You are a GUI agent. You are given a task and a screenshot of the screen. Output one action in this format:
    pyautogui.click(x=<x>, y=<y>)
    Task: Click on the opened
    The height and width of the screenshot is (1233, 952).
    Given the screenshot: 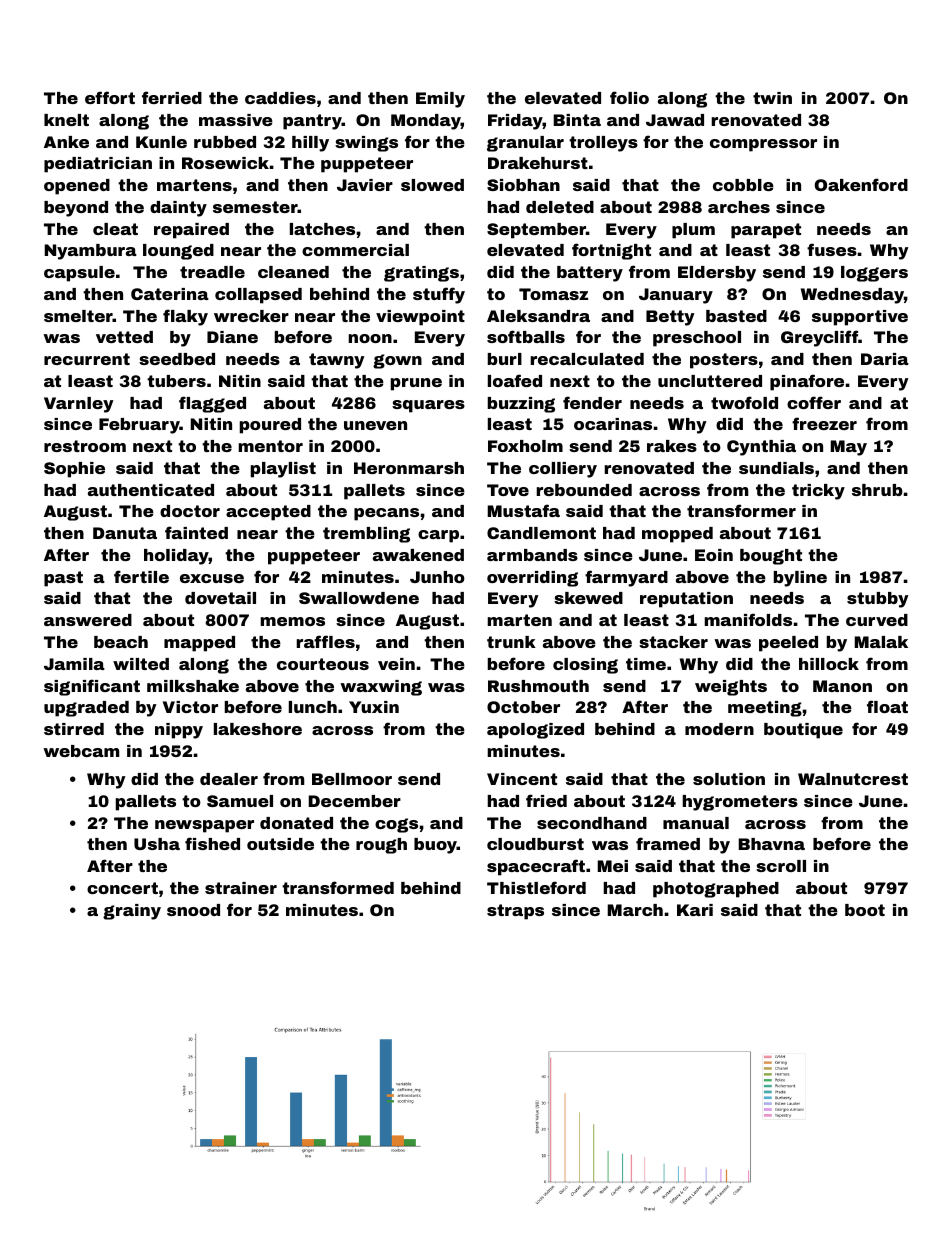 What is the action you would take?
    pyautogui.click(x=77, y=187)
